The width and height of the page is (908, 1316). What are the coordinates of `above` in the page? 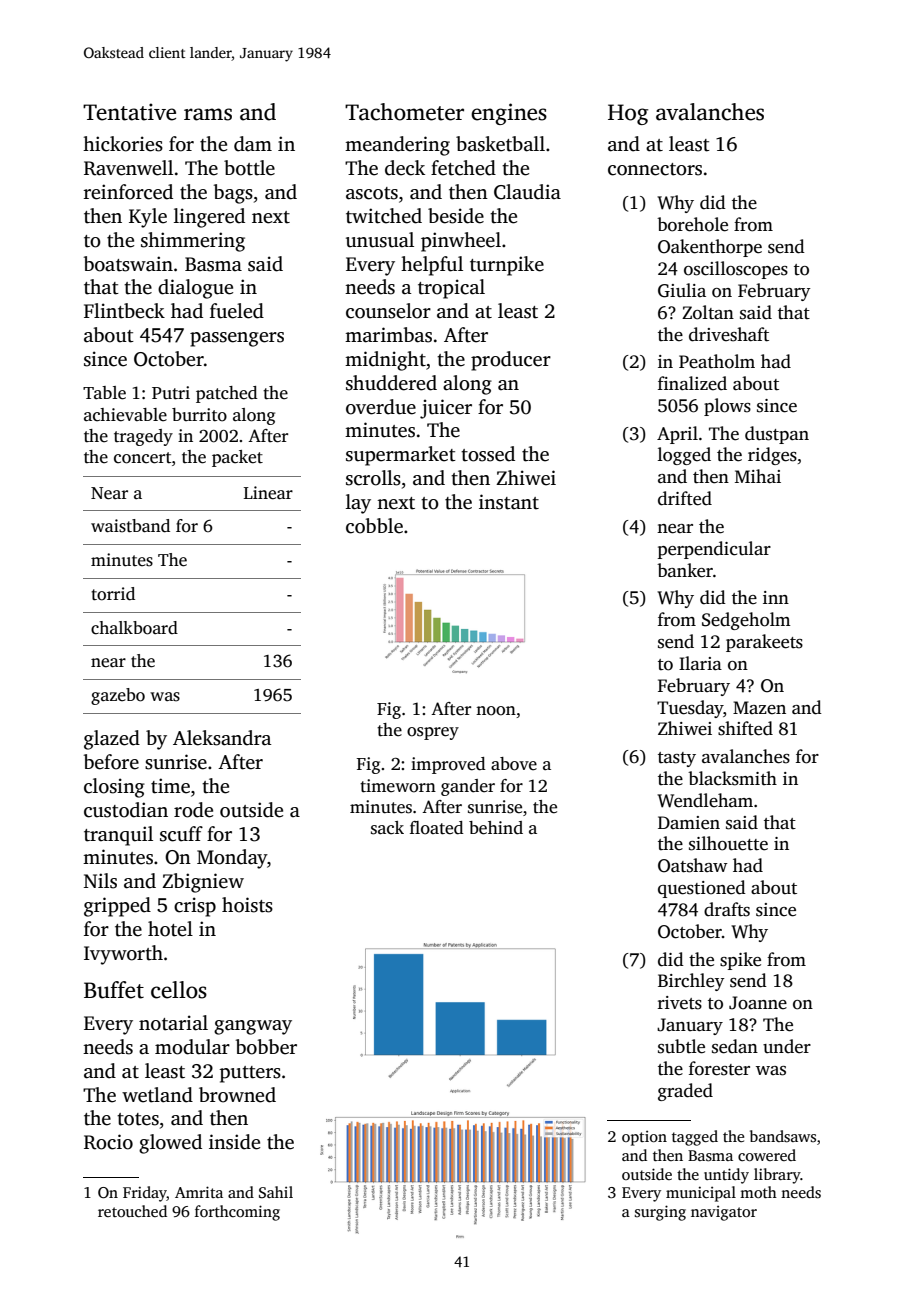 It's located at (514, 764).
